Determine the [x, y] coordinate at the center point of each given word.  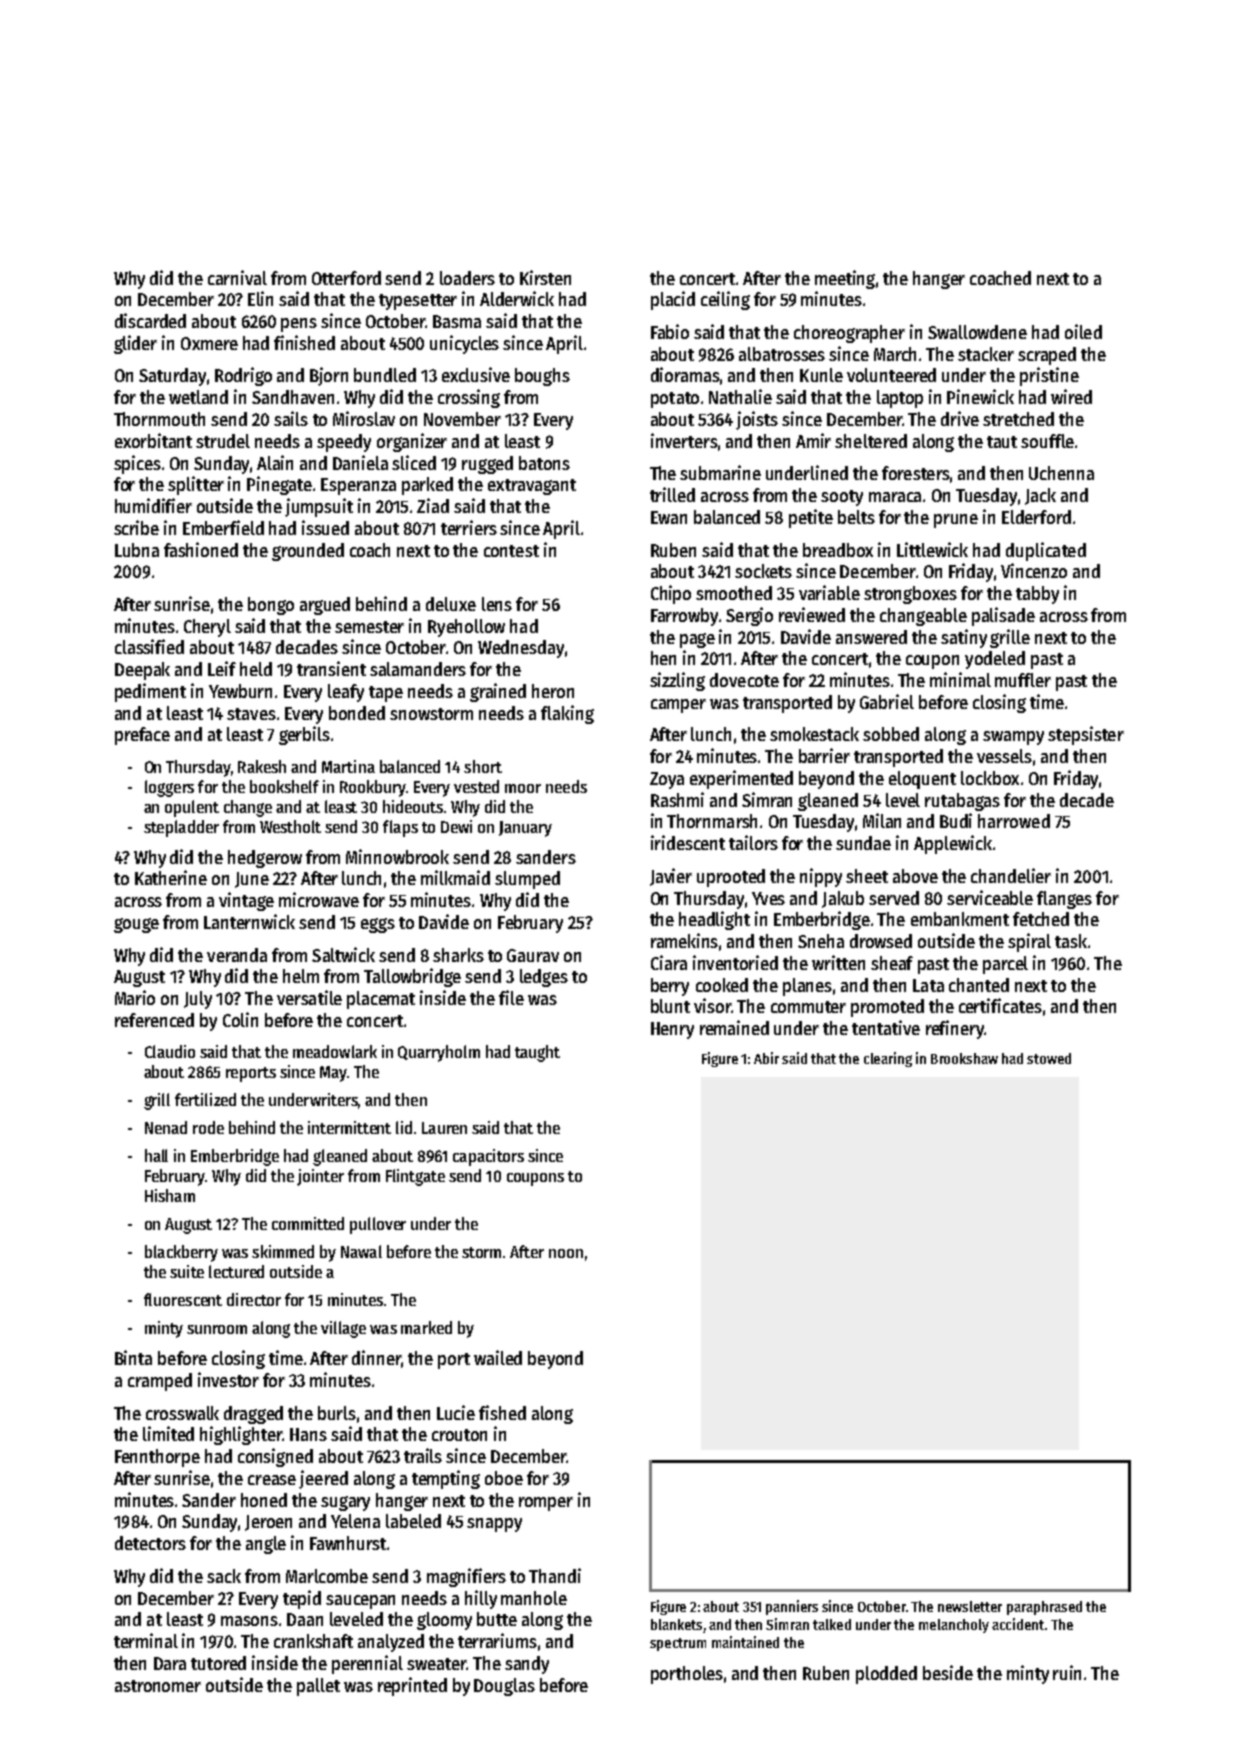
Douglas [504, 1687]
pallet [318, 1687]
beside [948, 1672]
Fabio [670, 331]
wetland [198, 397]
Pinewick [980, 396]
